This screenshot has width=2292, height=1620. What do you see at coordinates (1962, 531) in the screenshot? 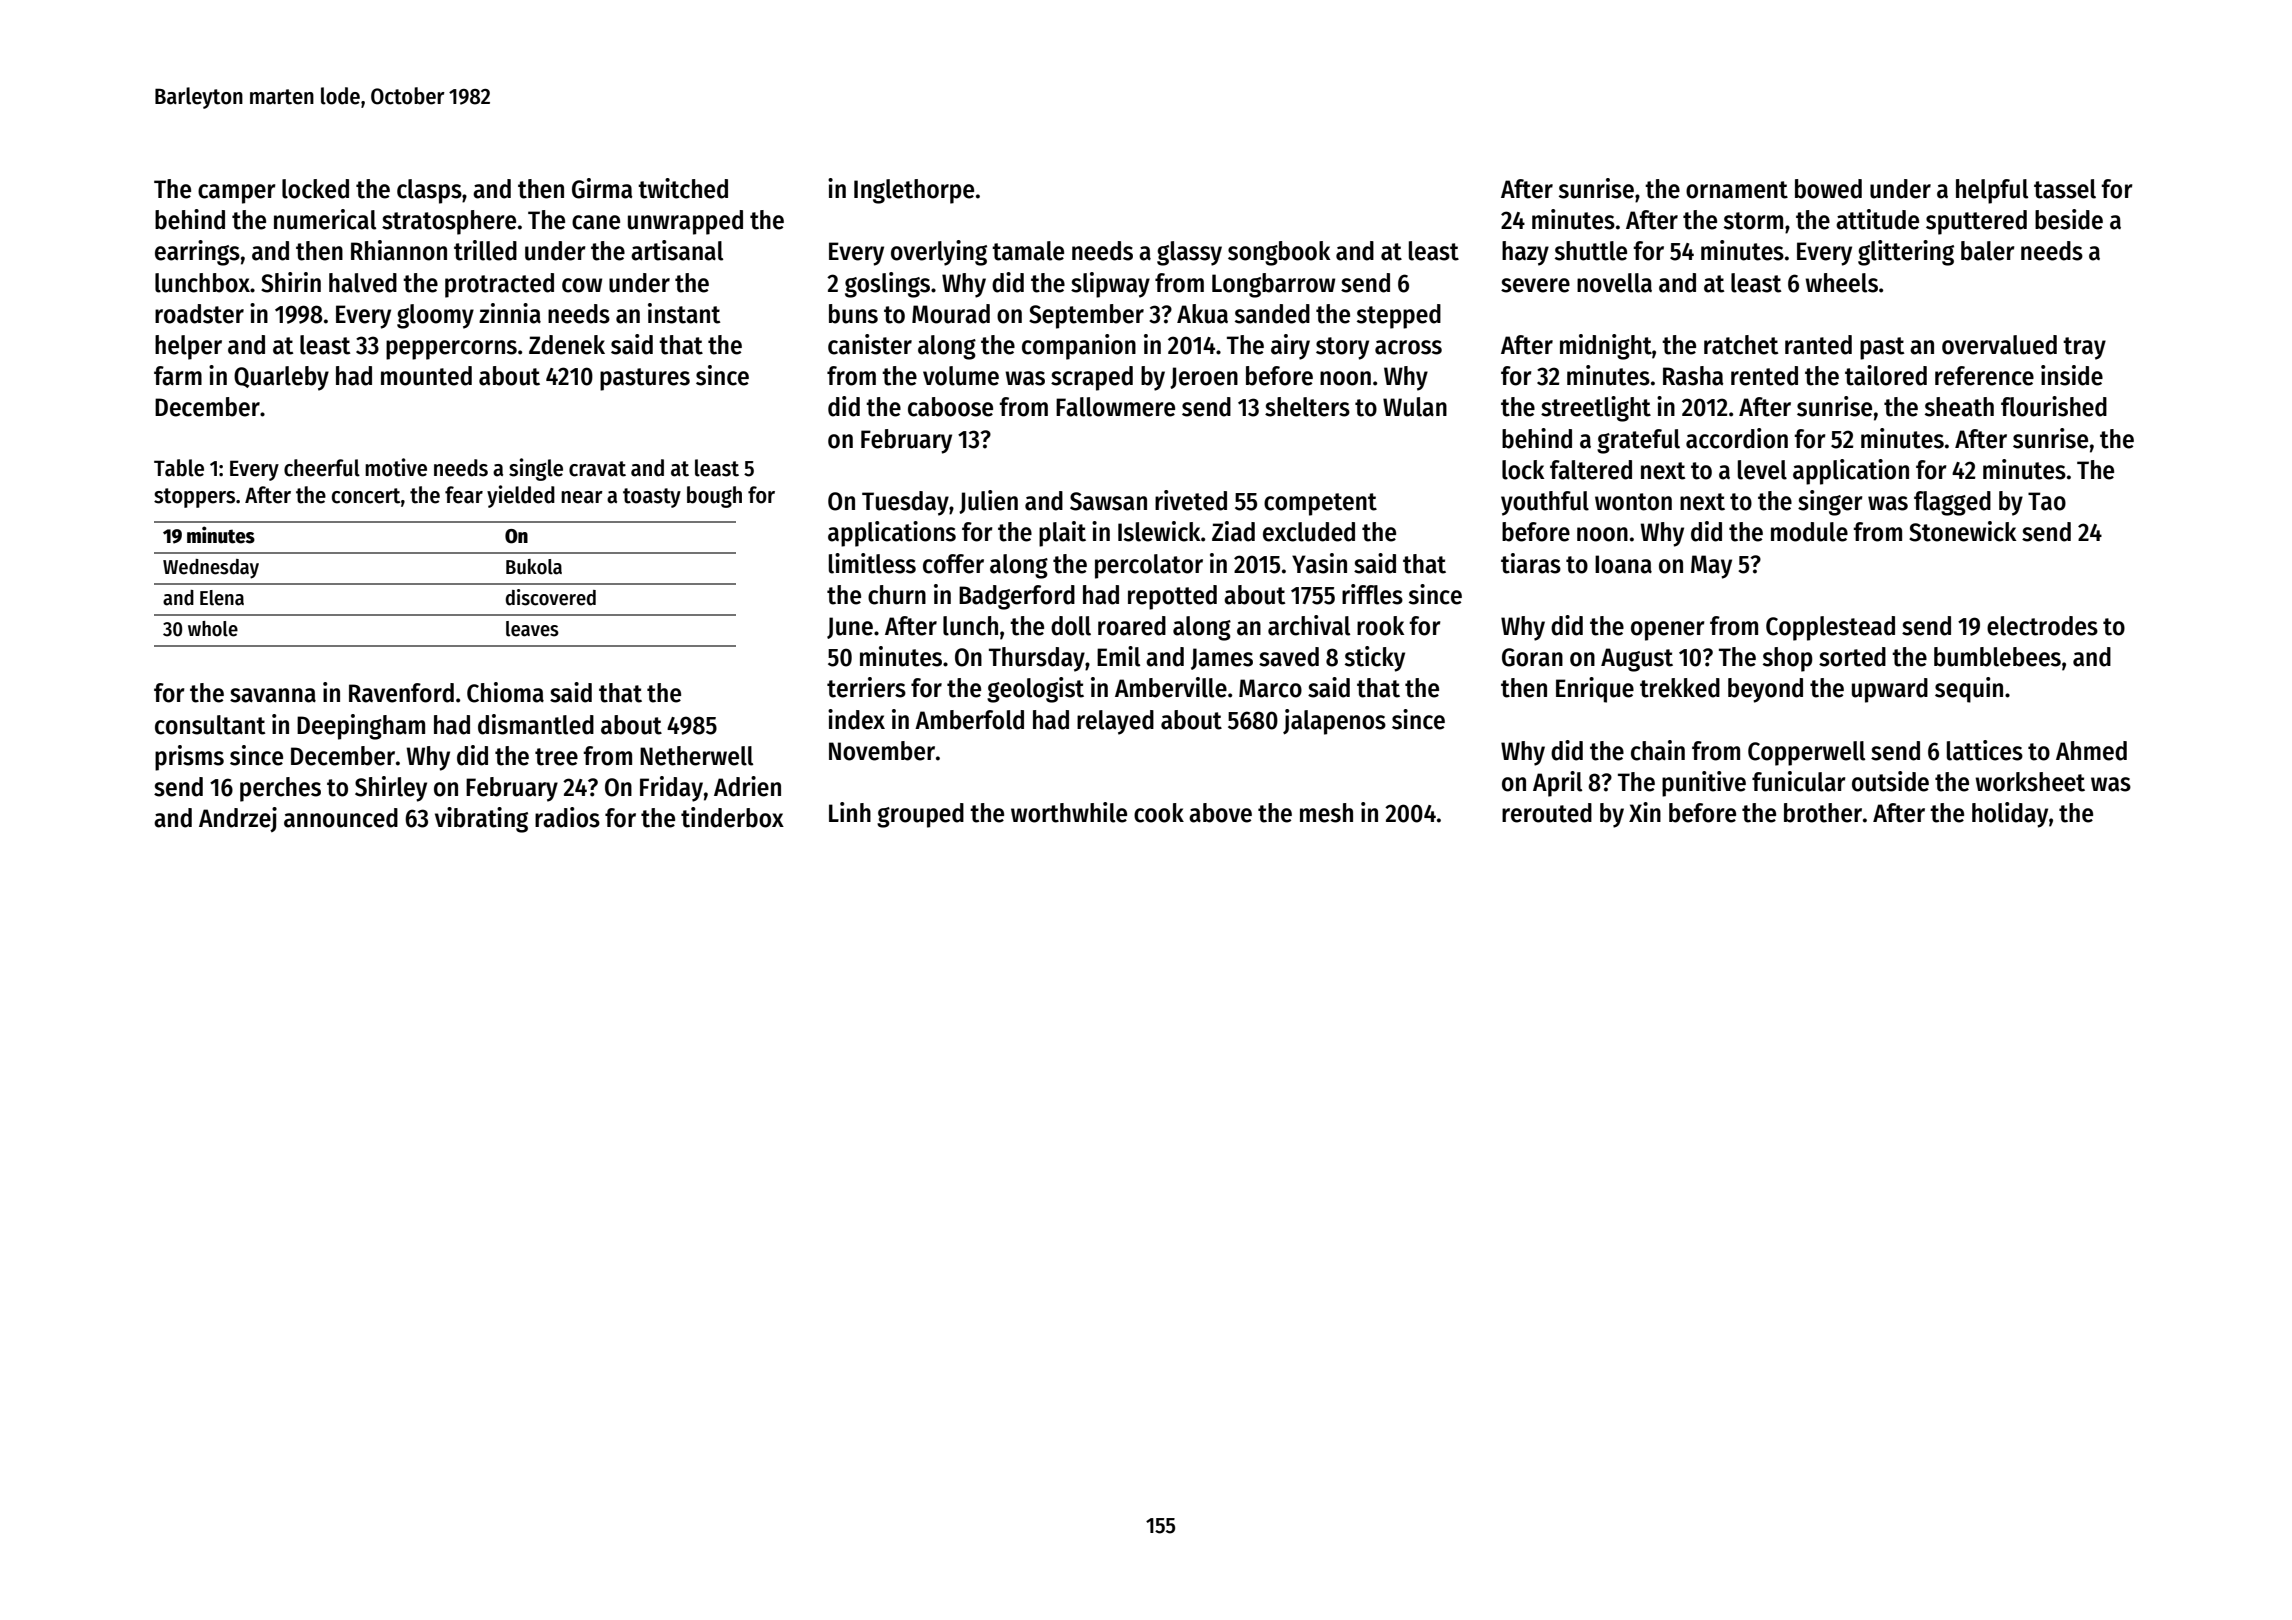
I see `Stonewick` at bounding box center [1962, 531].
